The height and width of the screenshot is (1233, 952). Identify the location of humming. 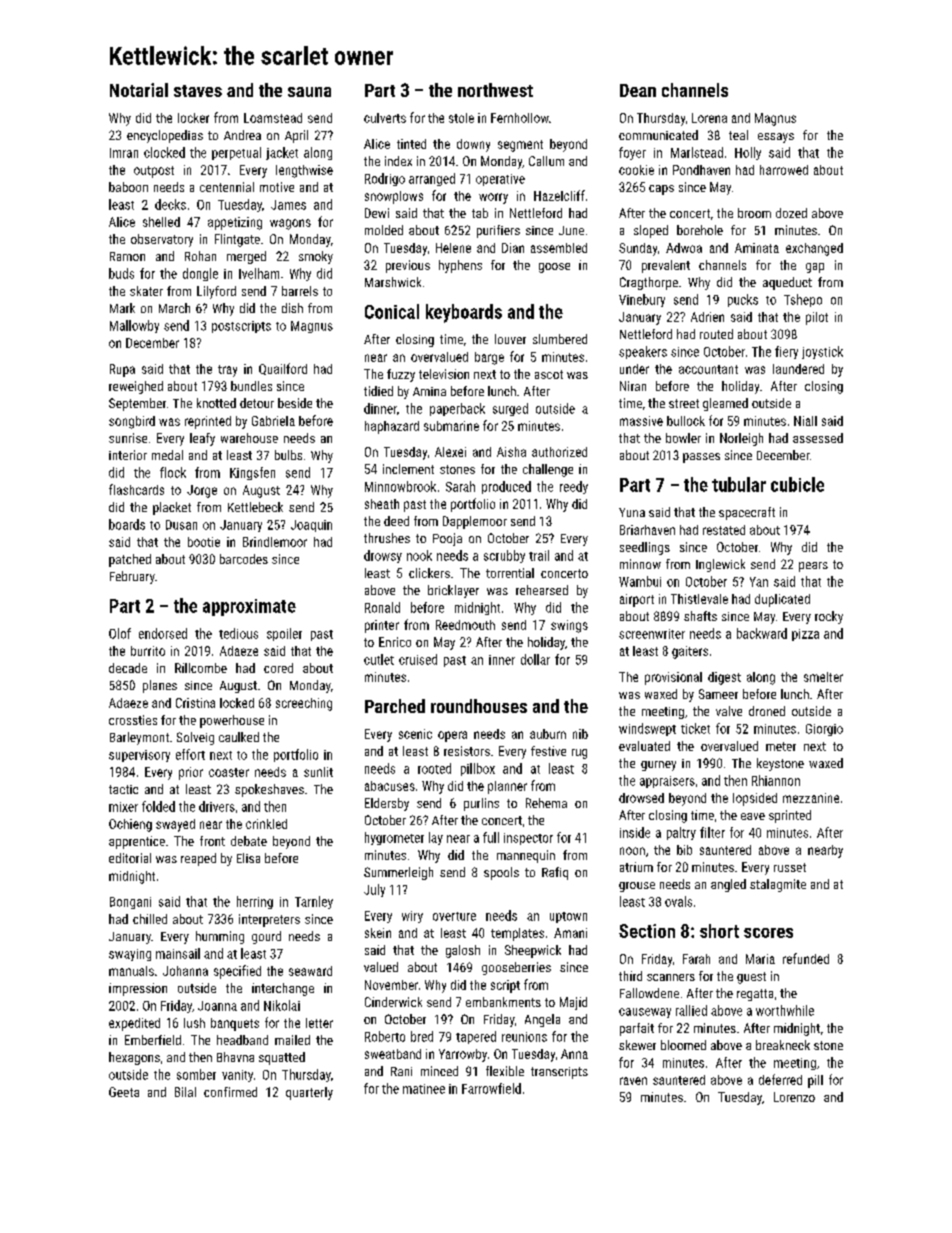
(220, 937).
